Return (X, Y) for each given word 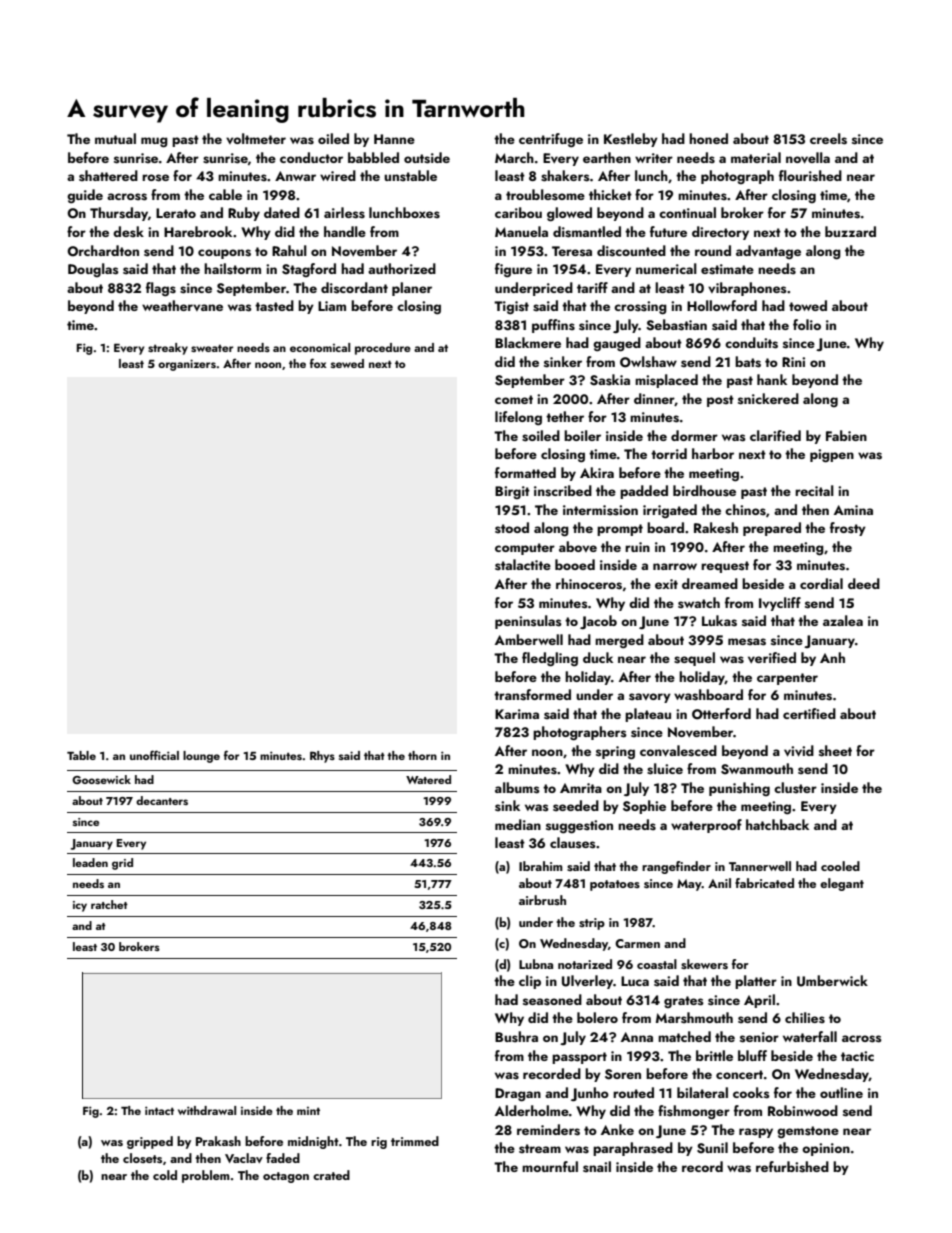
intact (159, 1110)
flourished (810, 176)
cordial (821, 583)
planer (412, 289)
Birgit (512, 492)
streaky (168, 349)
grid (122, 864)
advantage (768, 252)
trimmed (415, 1141)
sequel (694, 659)
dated (282, 212)
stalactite (523, 565)
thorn (422, 755)
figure (513, 270)
